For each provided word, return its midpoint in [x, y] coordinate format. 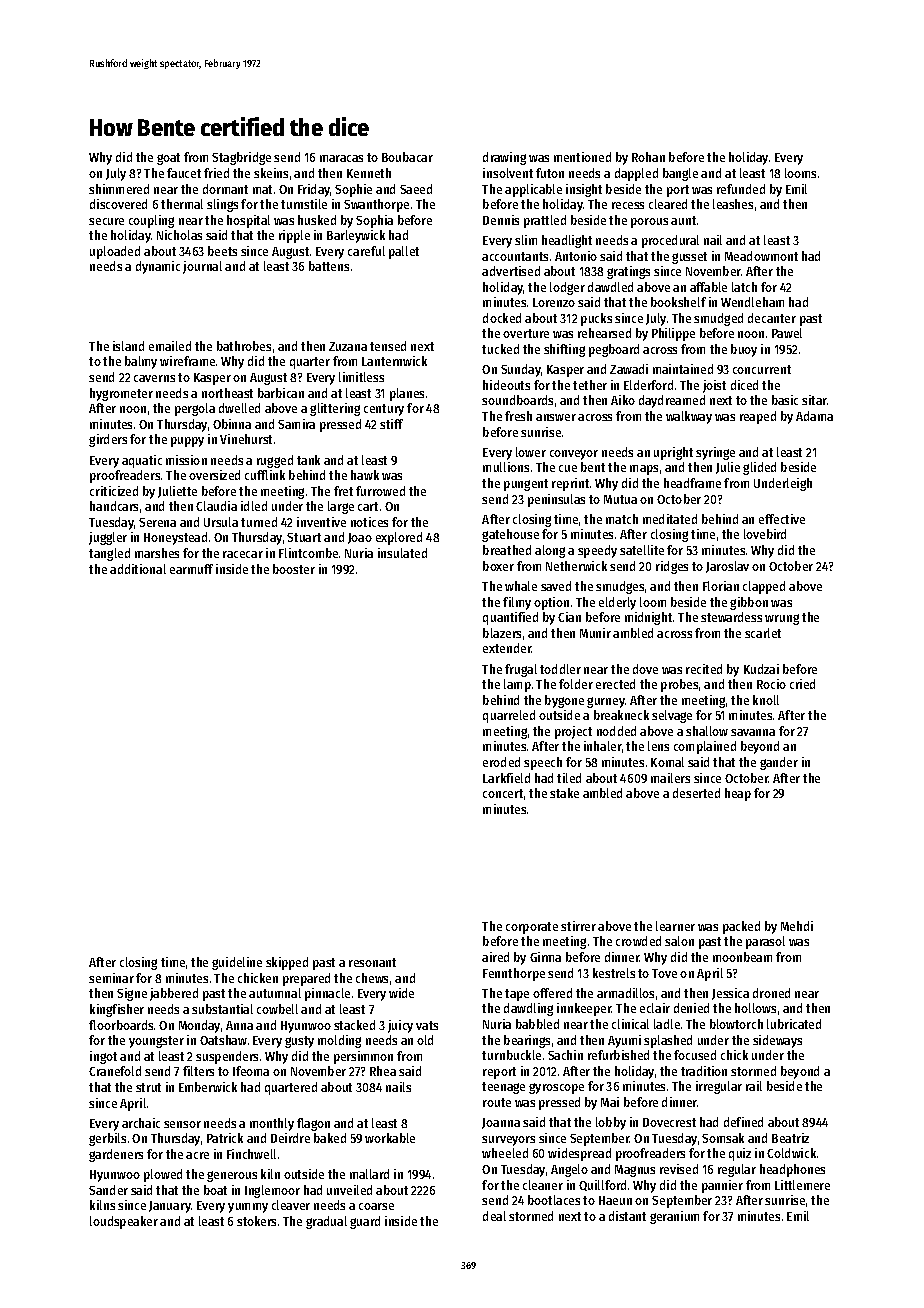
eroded [501, 762]
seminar [111, 978]
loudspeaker [124, 1222]
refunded [741, 189]
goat [168, 159]
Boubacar [407, 157]
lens [658, 746]
